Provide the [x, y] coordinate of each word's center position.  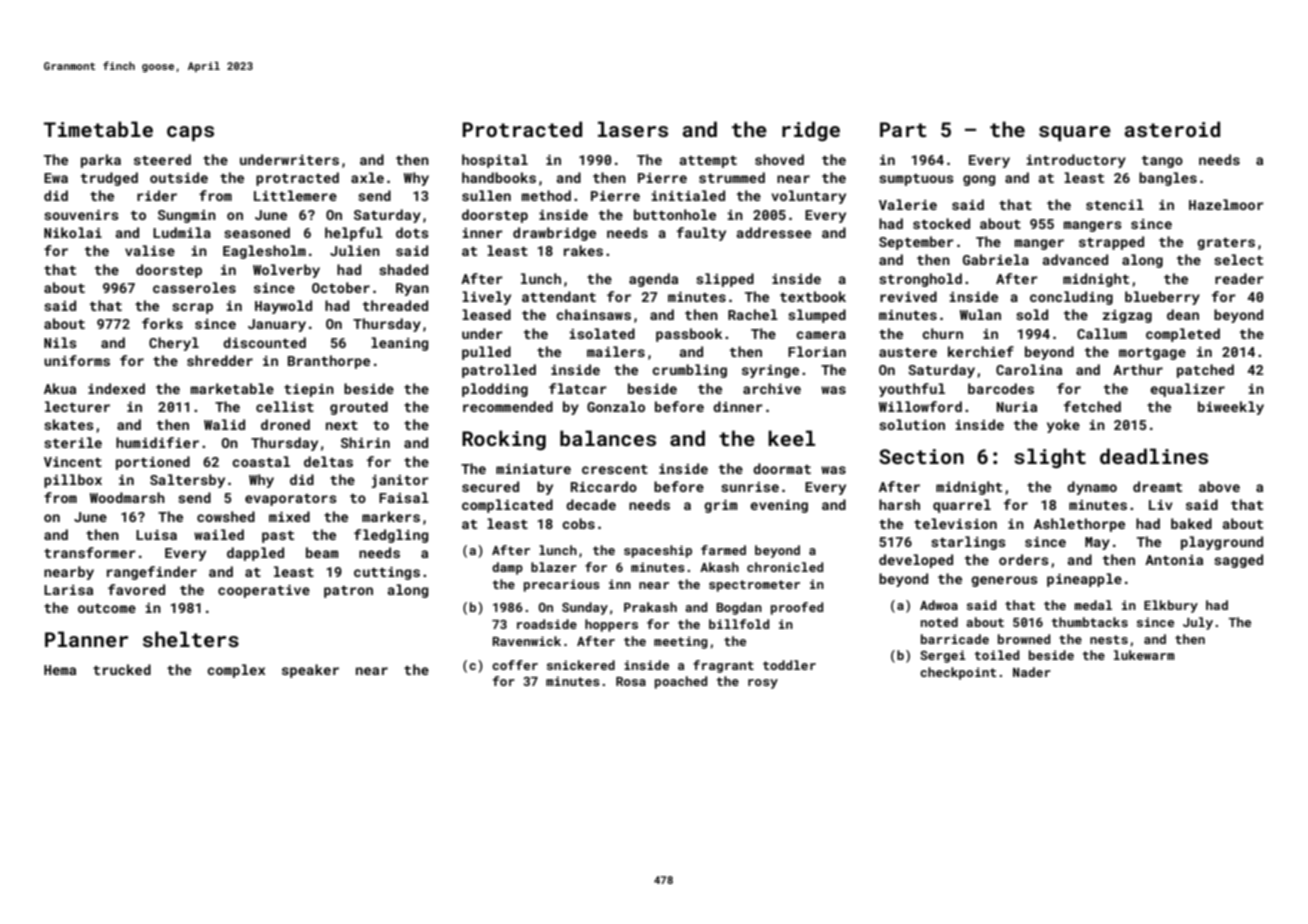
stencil [1115, 204]
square [1075, 133]
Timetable [98, 129]
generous [1004, 581]
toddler [789, 665]
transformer [90, 552]
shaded [403, 269]
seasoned [257, 232]
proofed [797, 608]
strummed [732, 177]
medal [1093, 605]
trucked [122, 669]
